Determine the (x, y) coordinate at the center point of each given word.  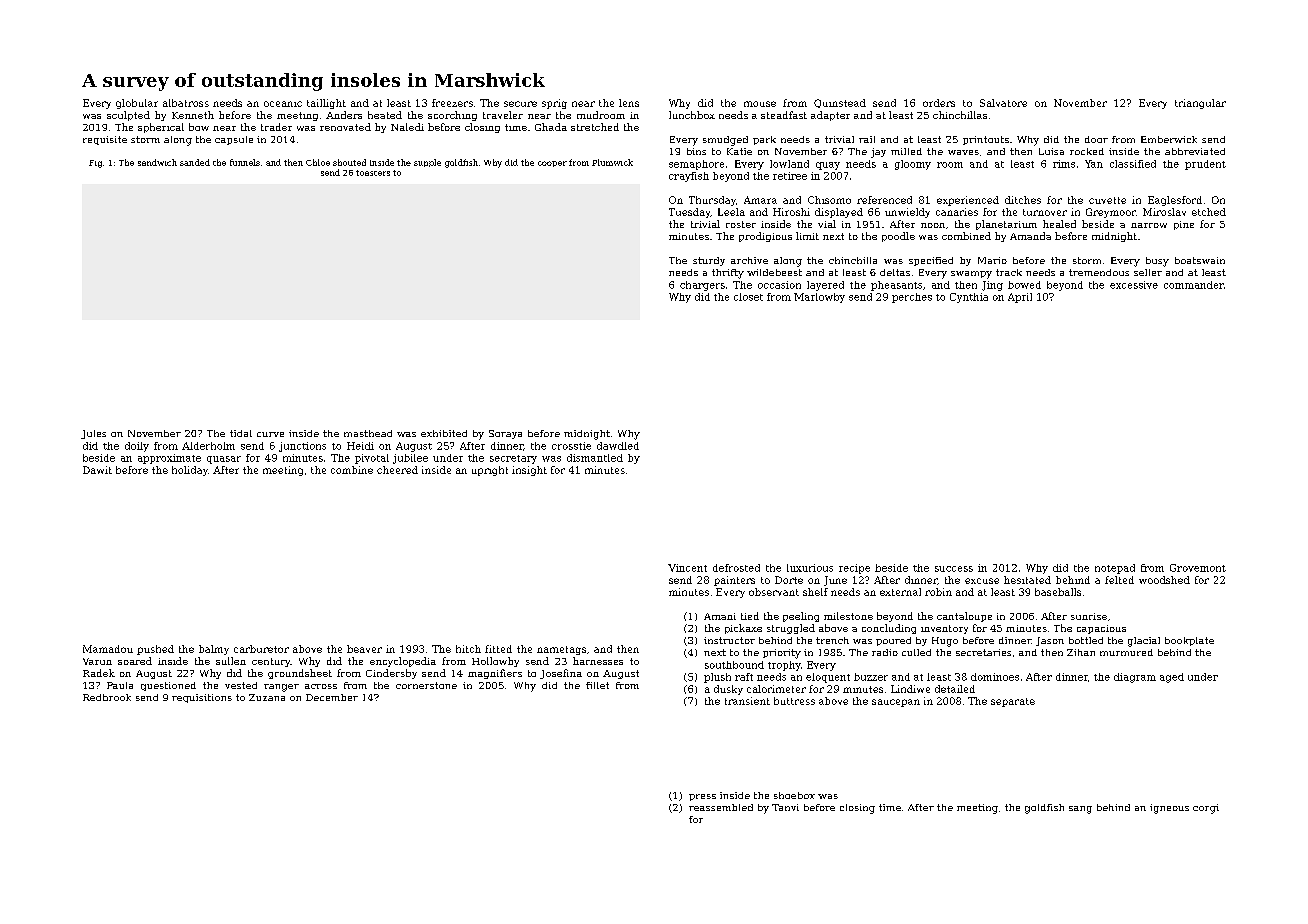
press (702, 797)
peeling (801, 617)
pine (1184, 225)
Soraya (505, 434)
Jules (93, 434)
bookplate (1189, 641)
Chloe (318, 162)
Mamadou (108, 649)
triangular (1200, 104)
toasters (373, 173)
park (764, 140)
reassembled (721, 807)
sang (1080, 810)
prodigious (765, 237)
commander (1194, 285)
